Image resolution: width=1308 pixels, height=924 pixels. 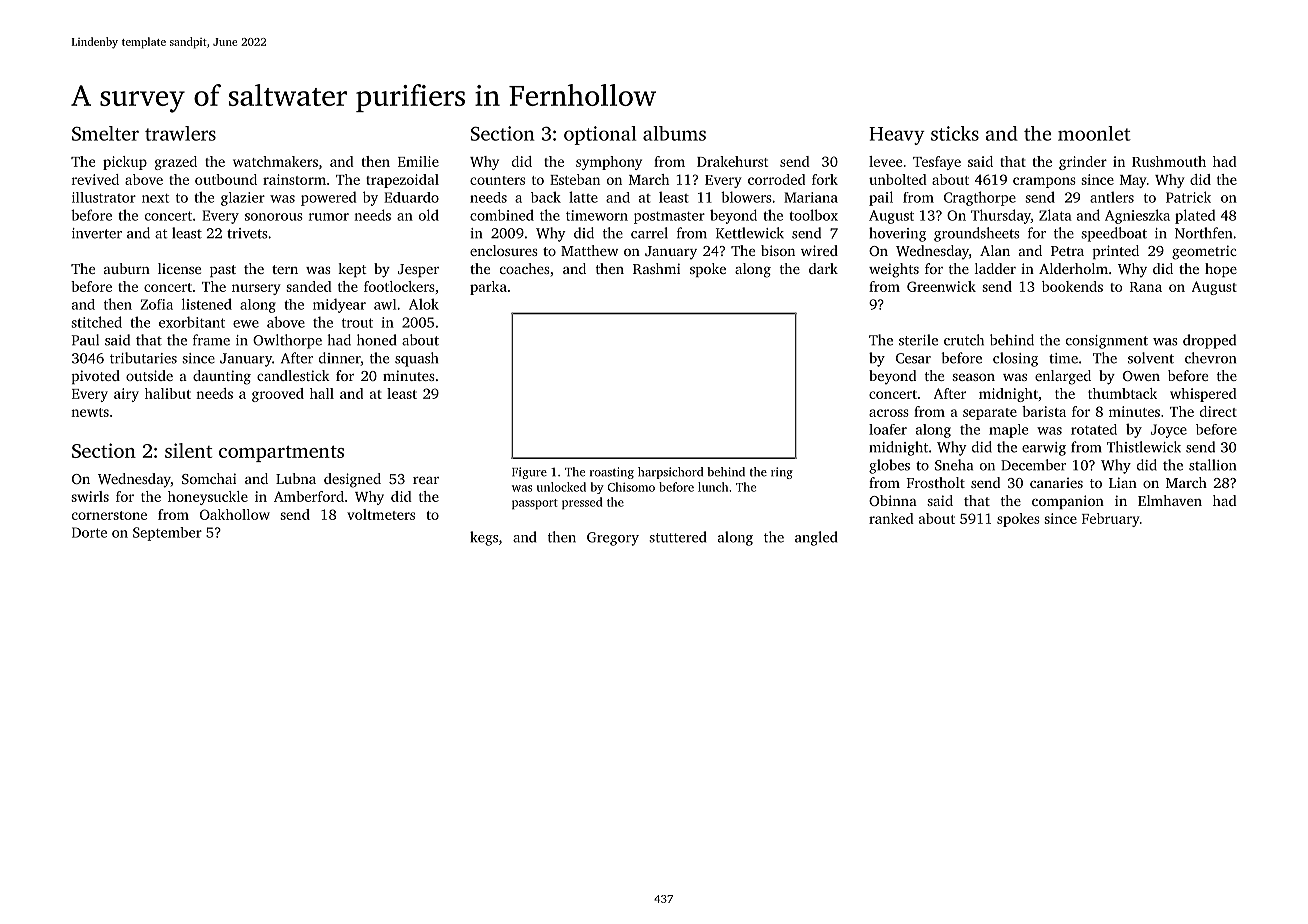 What do you see at coordinates (1015, 359) in the screenshot?
I see `closing` at bounding box center [1015, 359].
